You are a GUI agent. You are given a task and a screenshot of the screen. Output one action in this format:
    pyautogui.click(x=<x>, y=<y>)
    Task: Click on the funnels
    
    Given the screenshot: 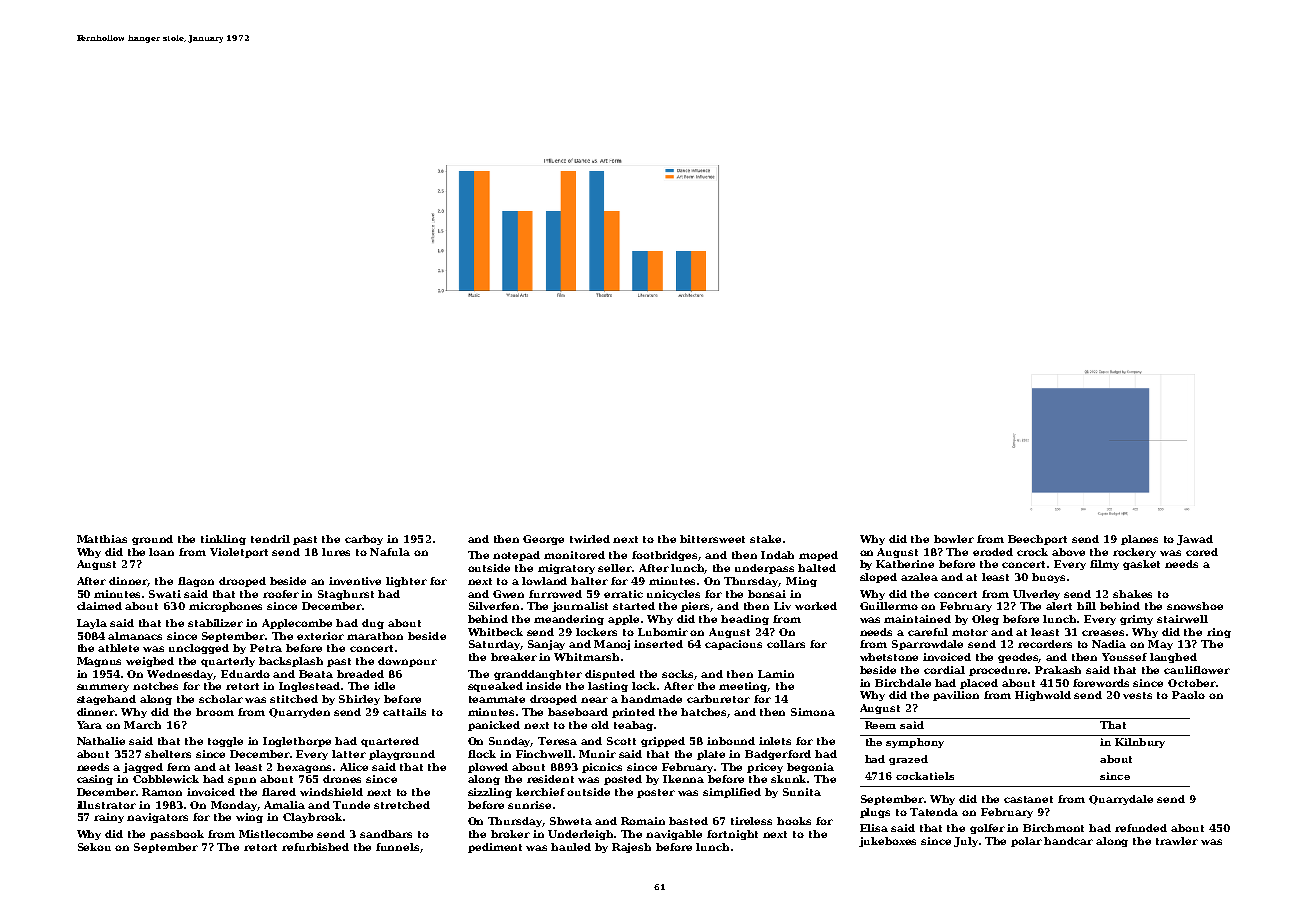 What is the action you would take?
    pyautogui.click(x=397, y=847)
